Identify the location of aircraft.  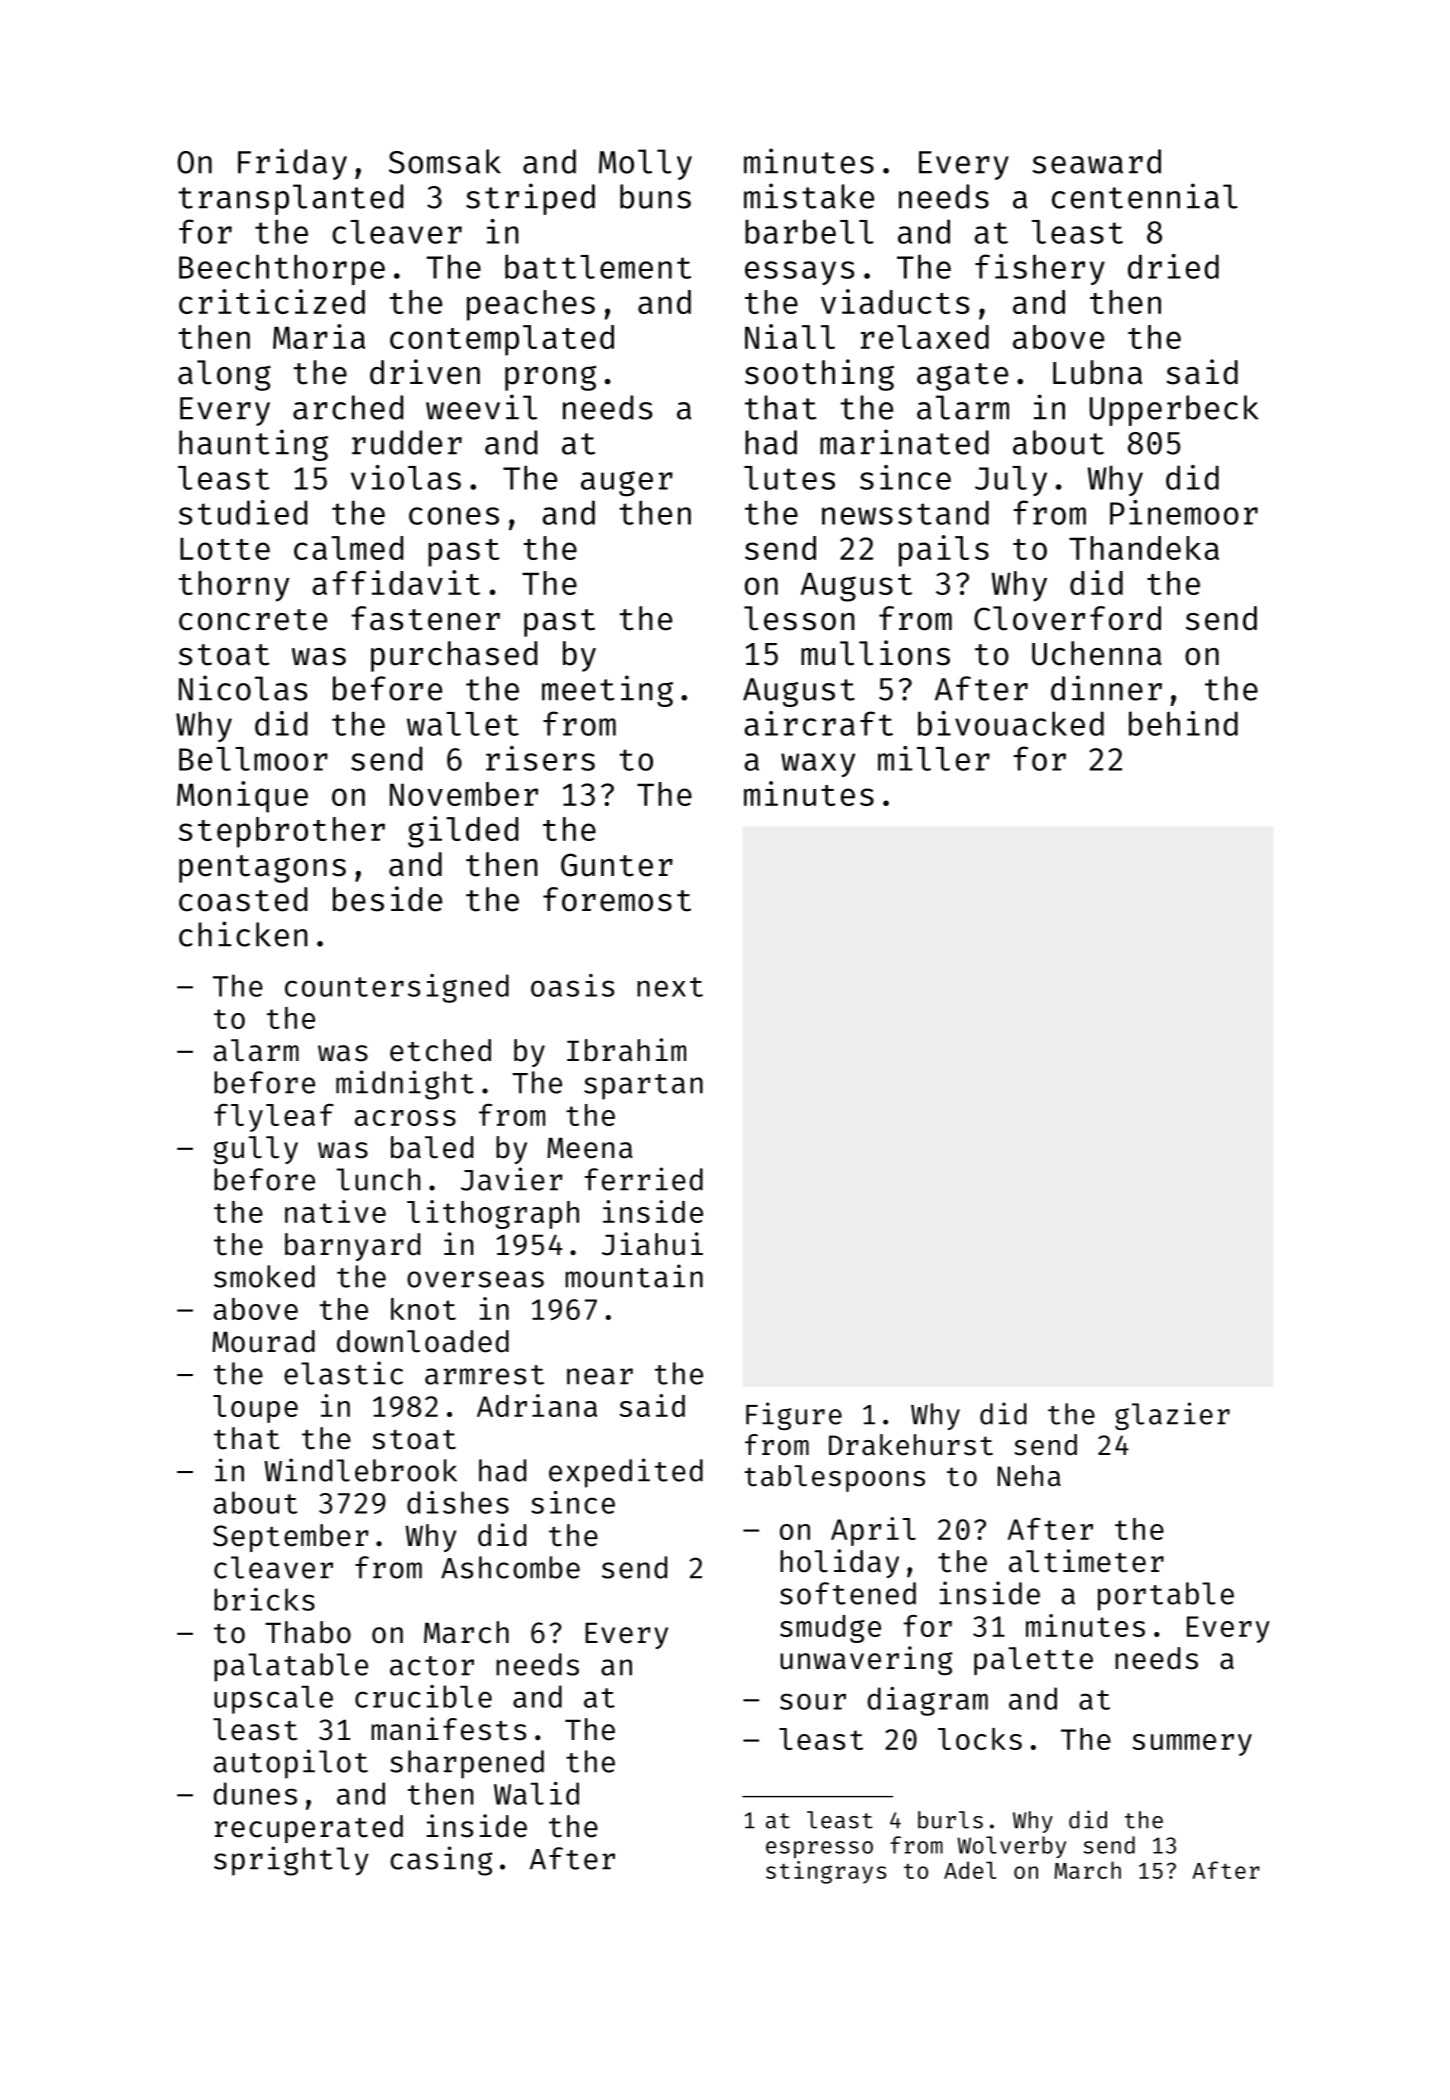
(818, 723).
